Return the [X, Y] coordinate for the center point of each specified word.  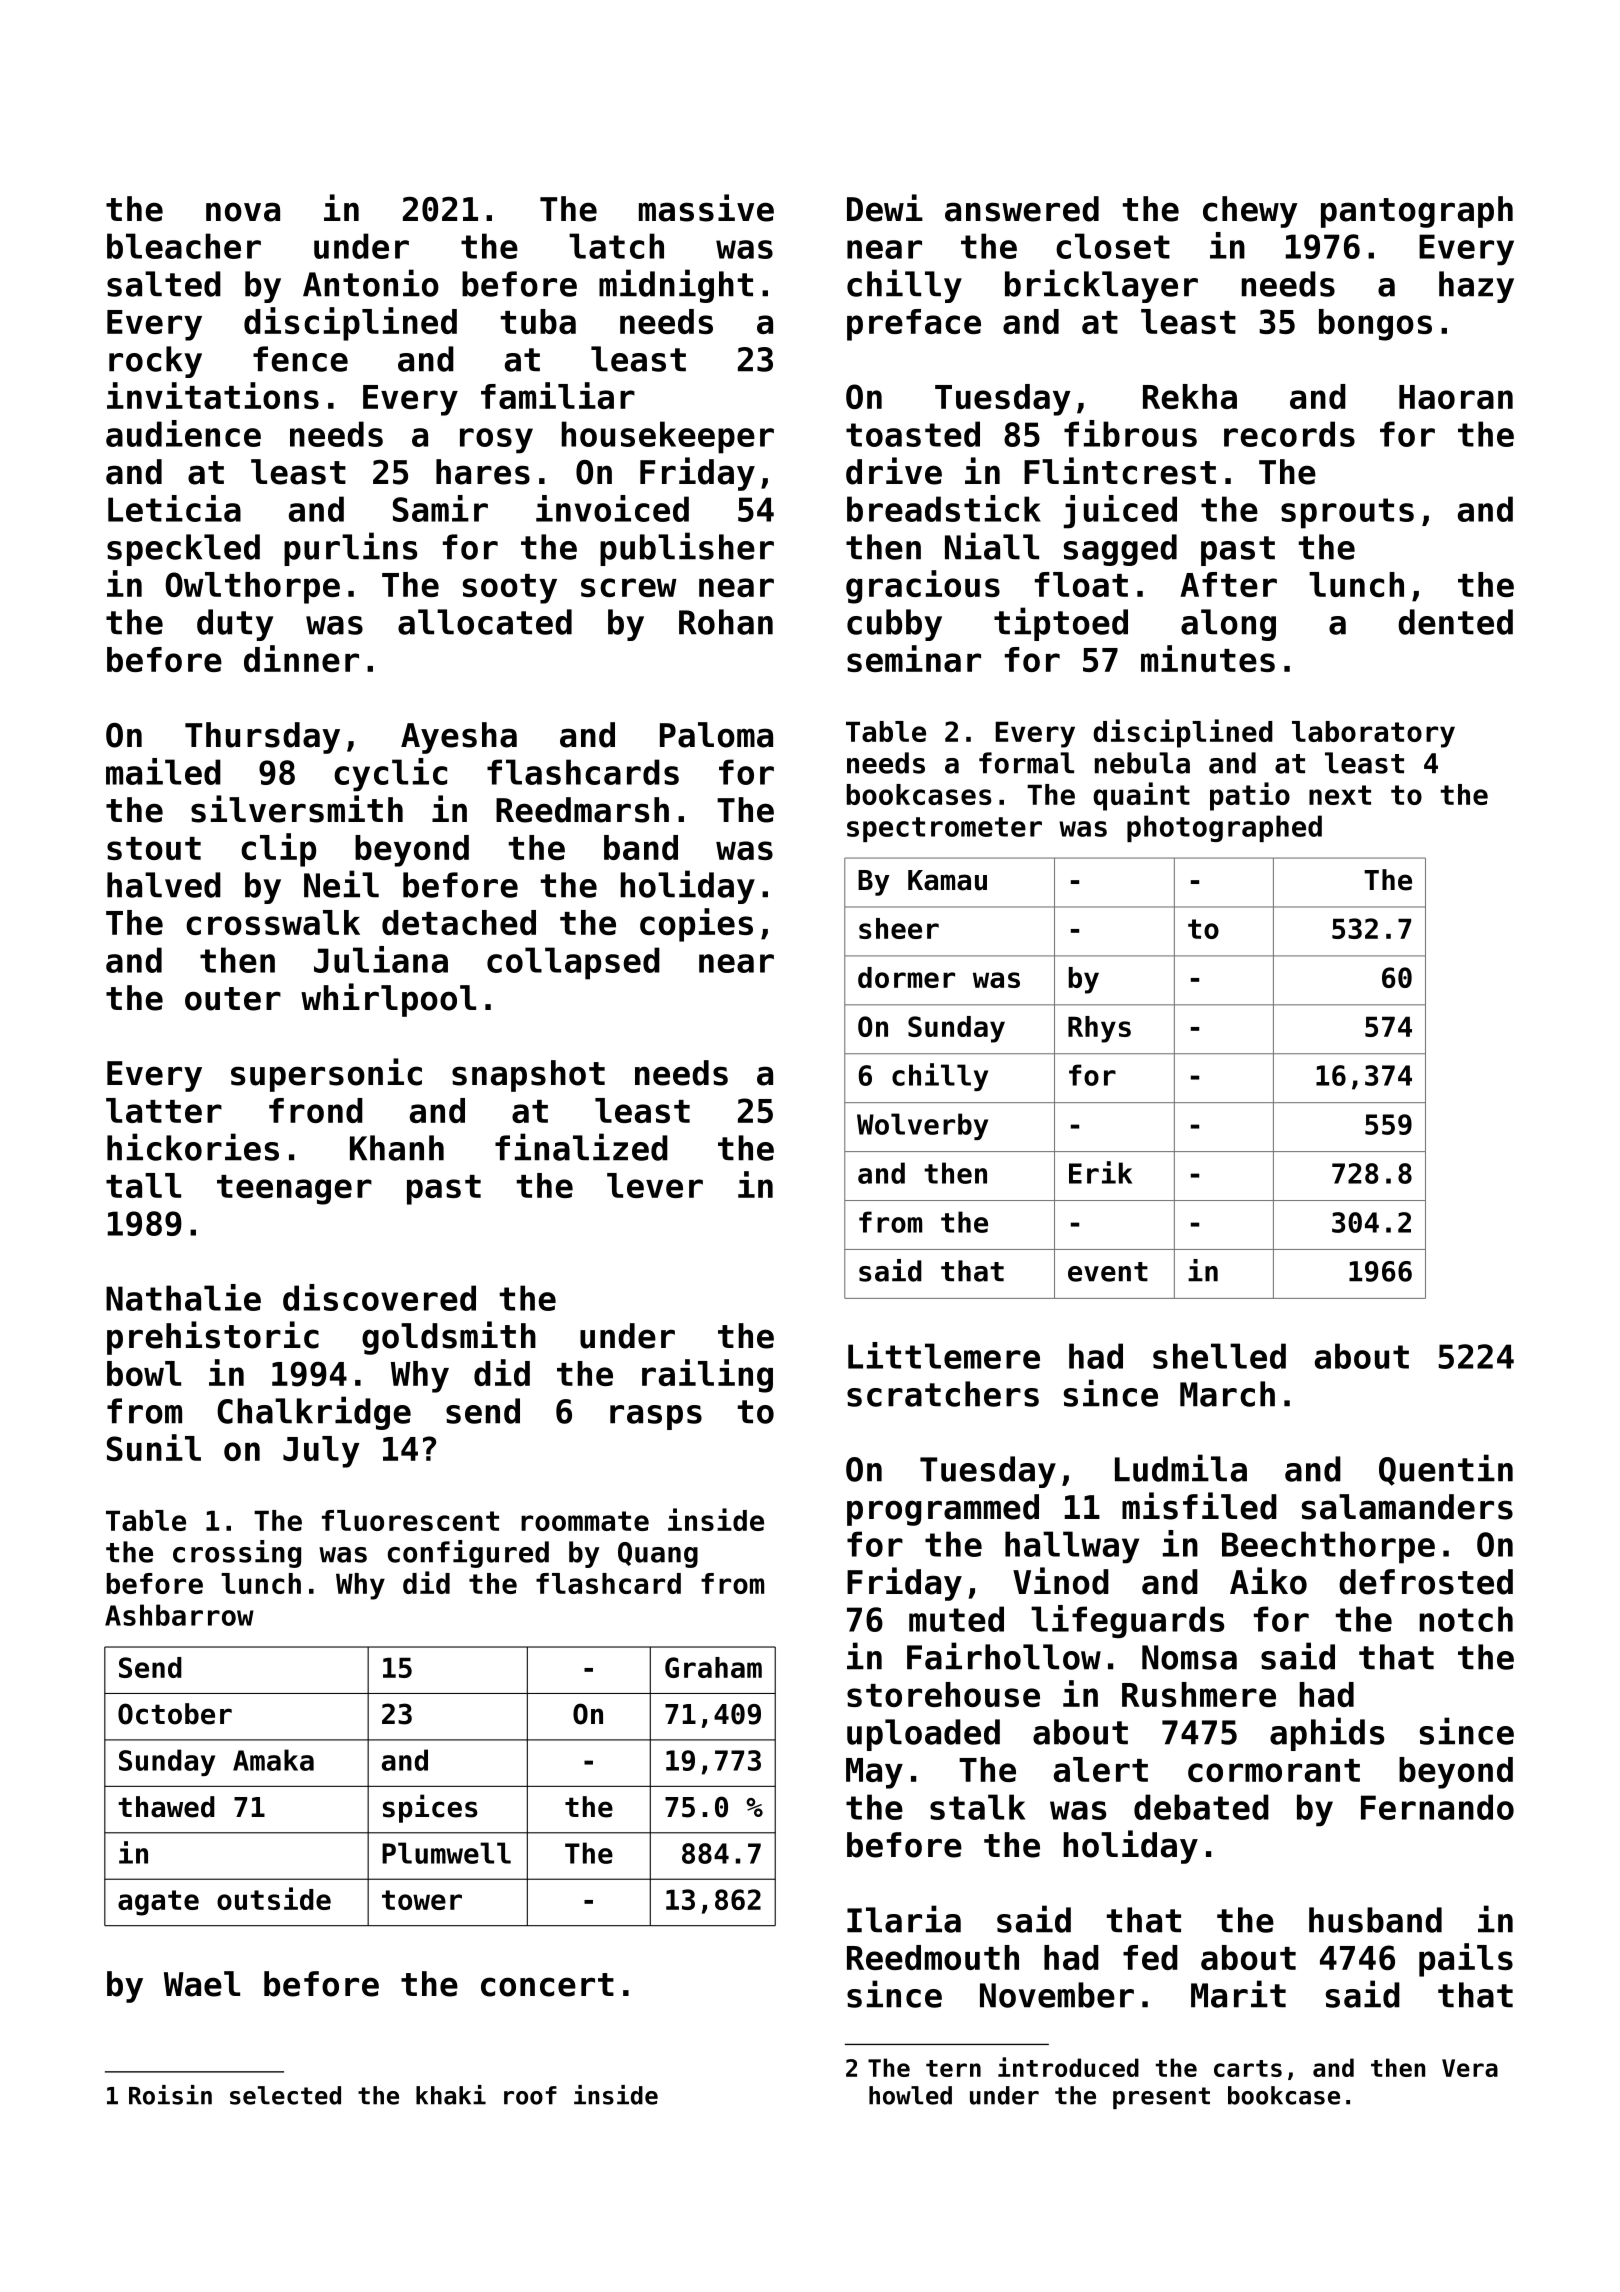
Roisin [170, 2095]
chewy [1250, 212]
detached [459, 922]
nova [243, 212]
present [1161, 2098]
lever [655, 1185]
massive [706, 208]
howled [910, 2095]
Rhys [1099, 1029]
